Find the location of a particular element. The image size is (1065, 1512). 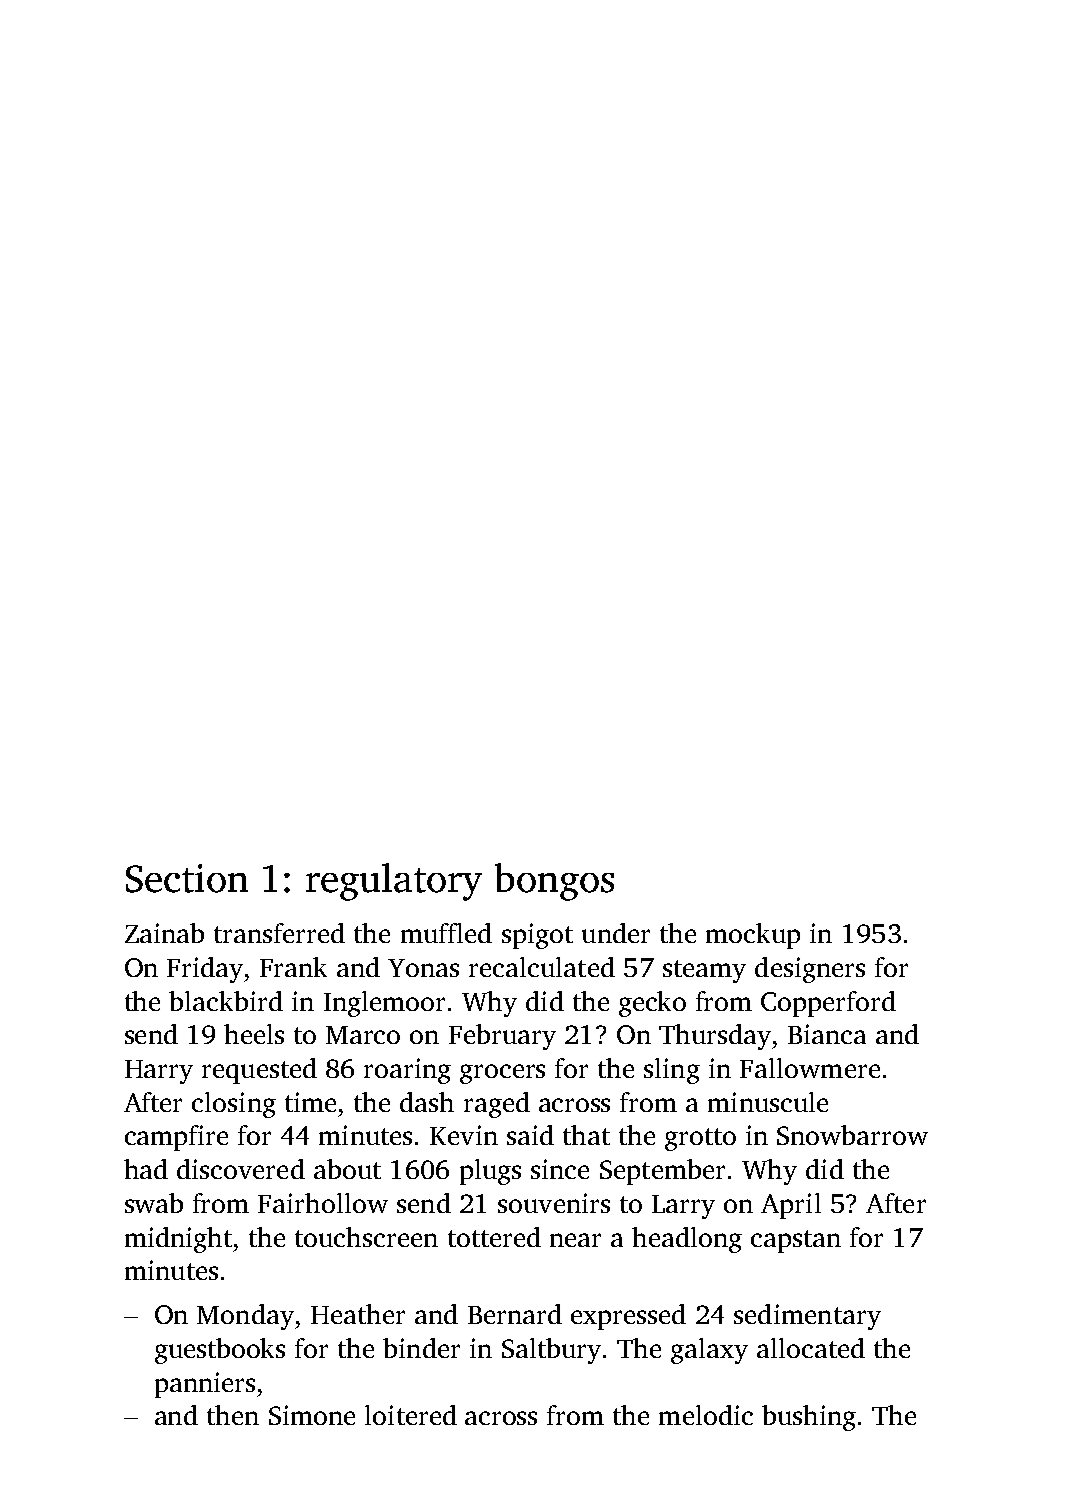

bongos is located at coordinates (554, 882).
